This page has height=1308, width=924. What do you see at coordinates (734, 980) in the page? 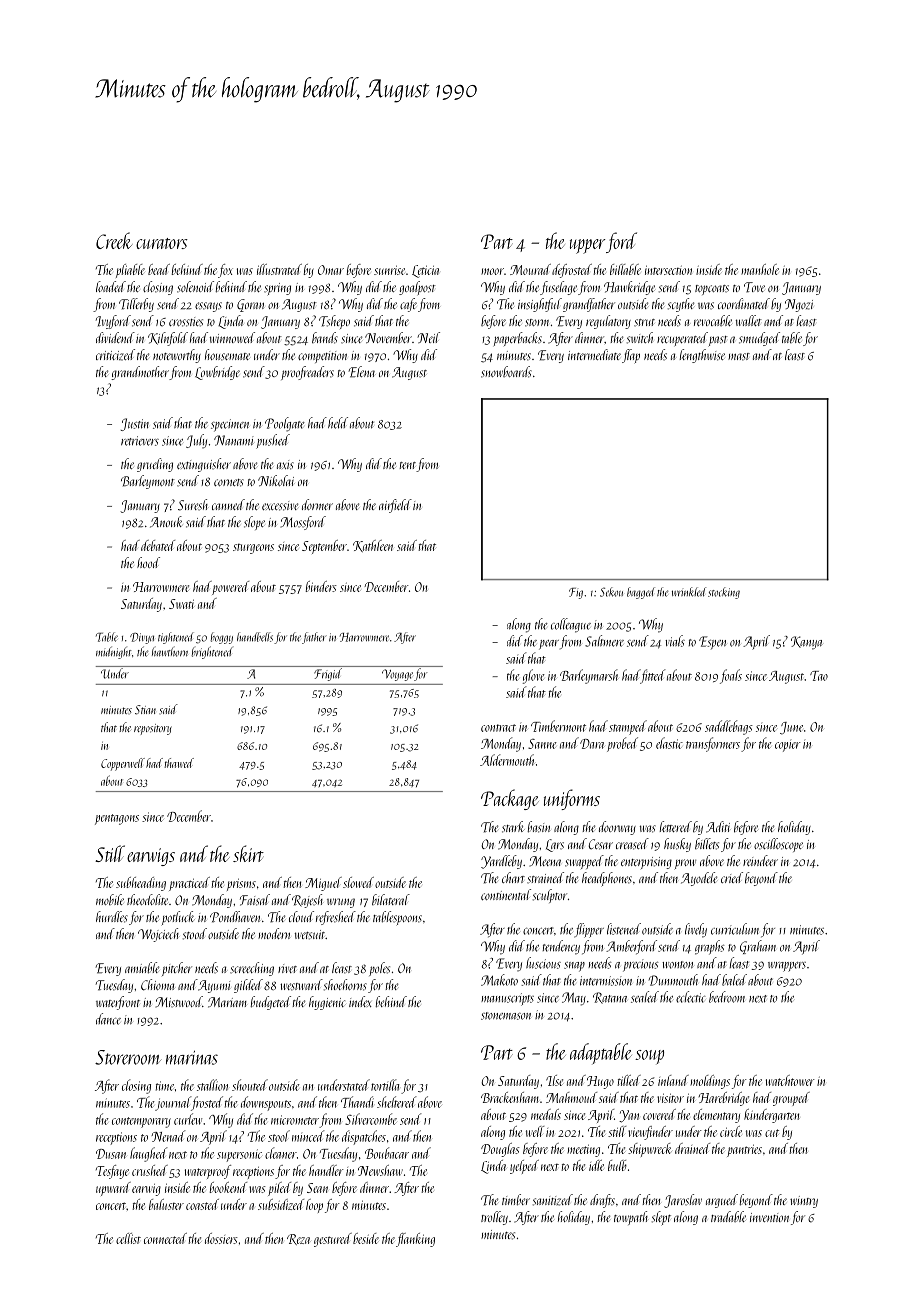
I see `baled` at bounding box center [734, 980].
